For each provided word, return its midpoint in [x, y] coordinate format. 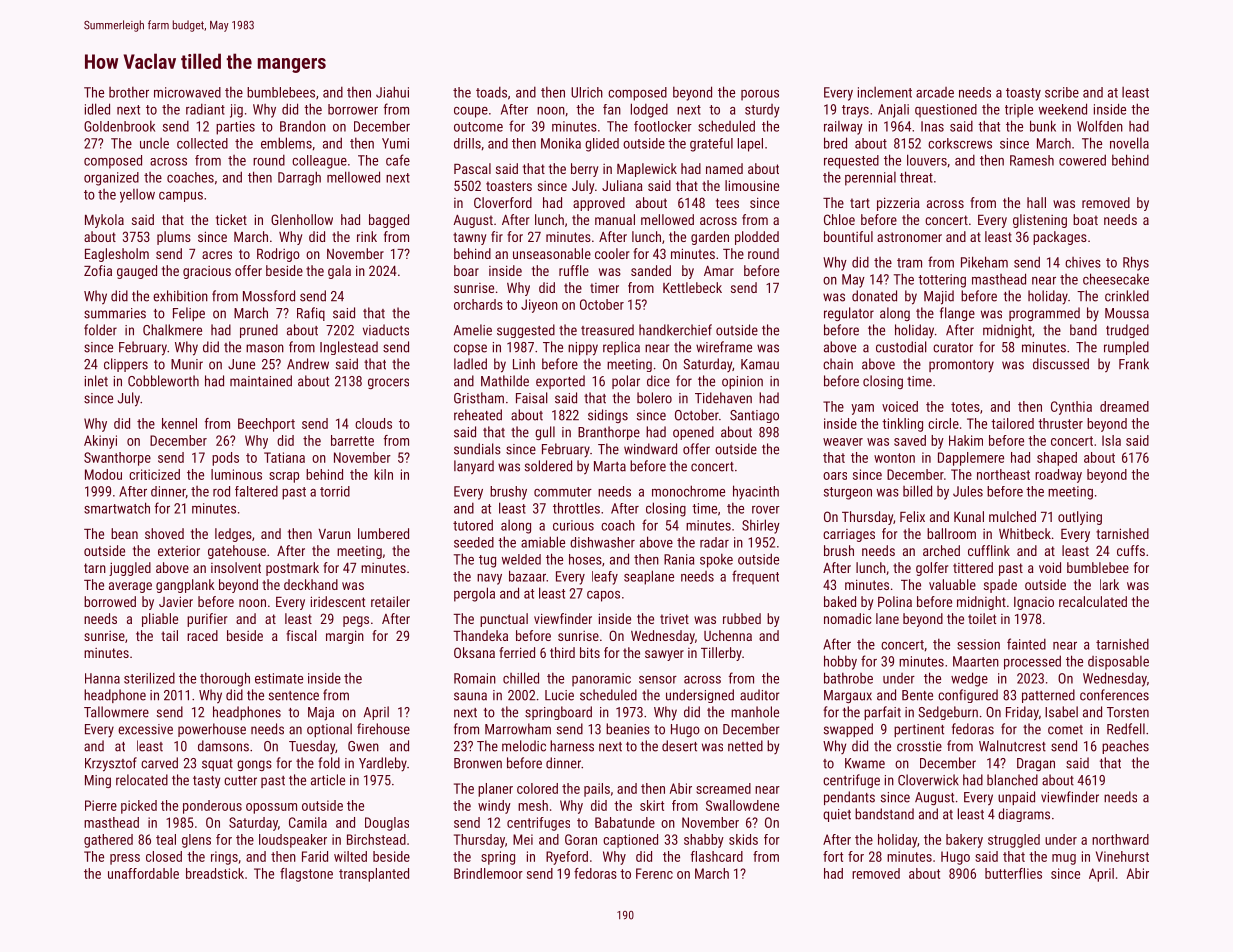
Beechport [266, 425]
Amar [719, 271]
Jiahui [392, 92]
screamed [723, 788]
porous [760, 95]
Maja [321, 714]
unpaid [1016, 798]
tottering [942, 281]
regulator [849, 314]
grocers [388, 383]
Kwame [865, 763]
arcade [935, 92]
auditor [760, 695]
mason [265, 348]
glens [196, 841]
